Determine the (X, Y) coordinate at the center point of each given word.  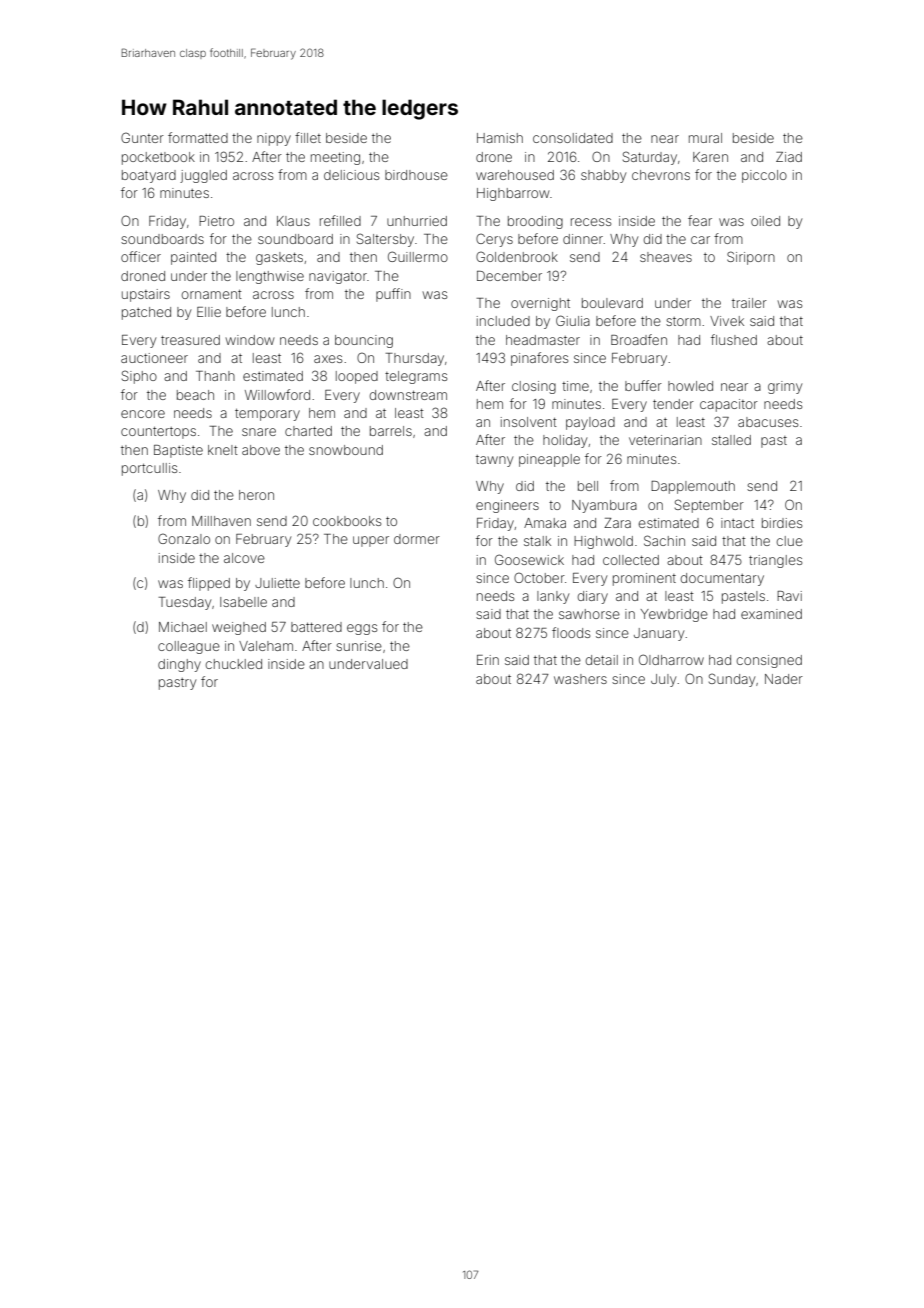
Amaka (545, 523)
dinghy (179, 665)
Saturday (650, 158)
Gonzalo (184, 538)
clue (790, 541)
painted (193, 258)
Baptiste (178, 451)
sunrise (359, 646)
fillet (308, 137)
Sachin (664, 540)
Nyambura (604, 506)
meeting (335, 158)
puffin (393, 295)
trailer (749, 303)
